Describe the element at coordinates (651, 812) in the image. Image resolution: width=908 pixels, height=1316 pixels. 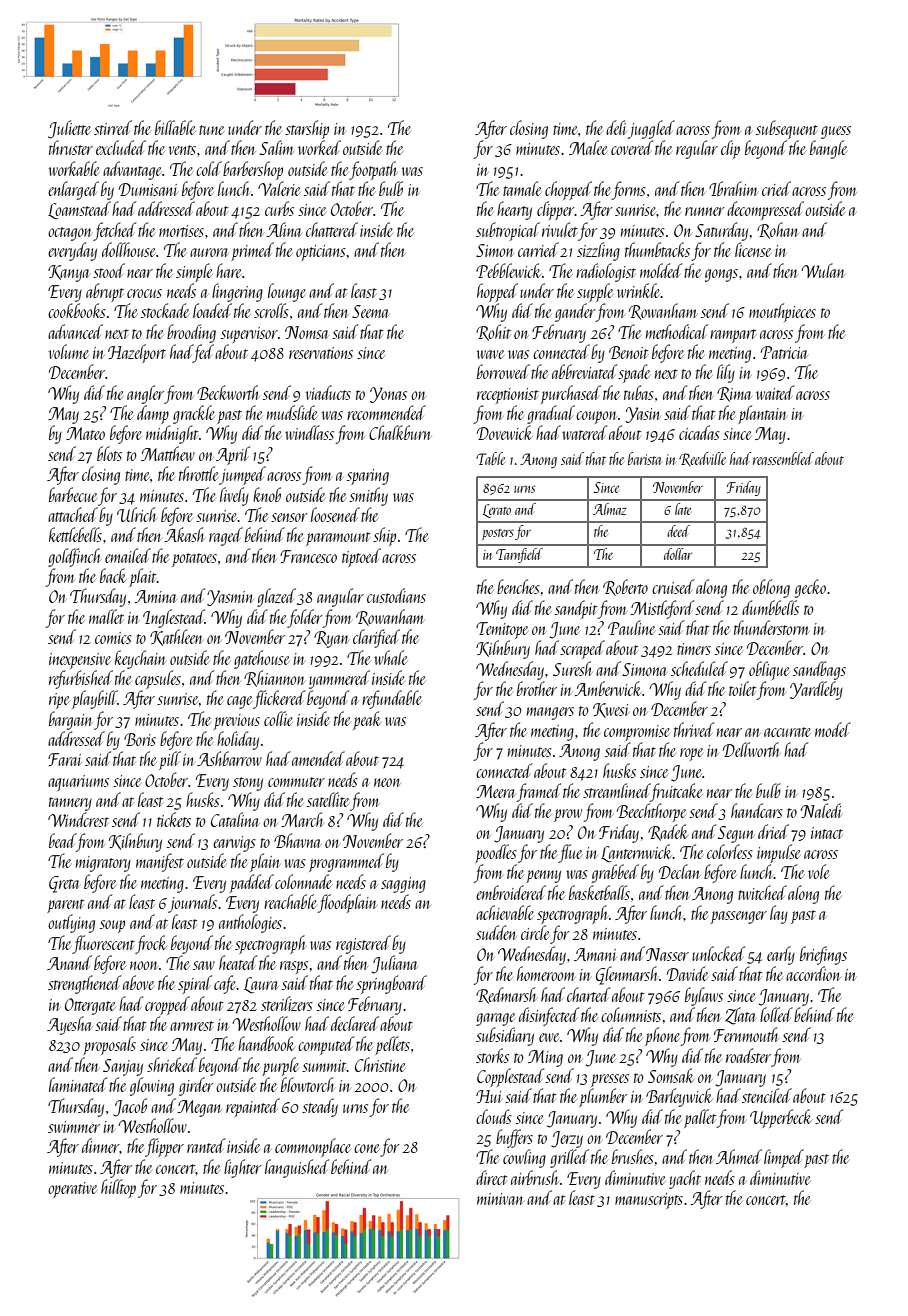
I see `Beechthorpe` at that location.
